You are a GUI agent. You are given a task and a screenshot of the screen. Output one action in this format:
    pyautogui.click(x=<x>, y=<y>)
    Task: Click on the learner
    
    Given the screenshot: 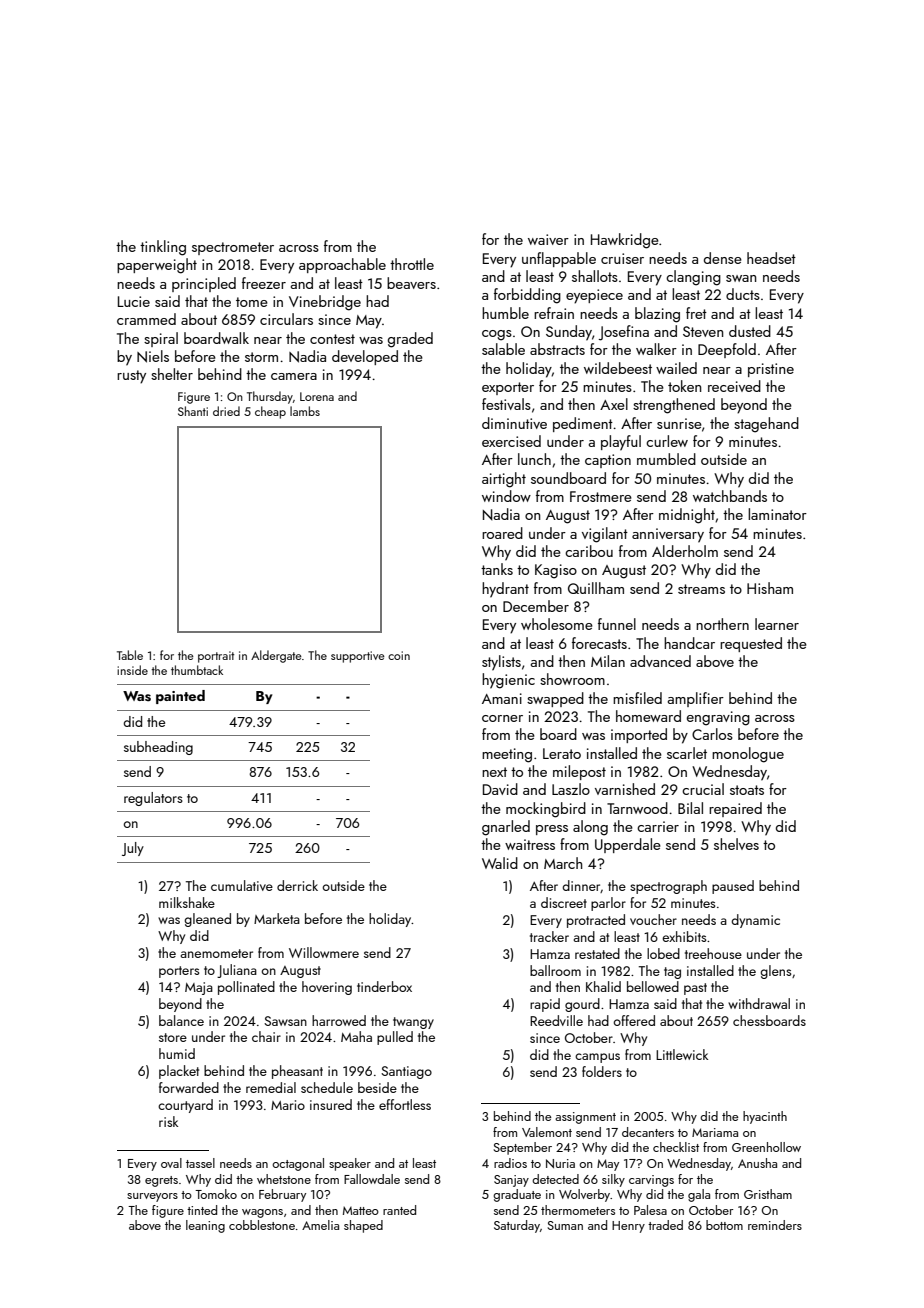 What is the action you would take?
    pyautogui.click(x=777, y=624)
